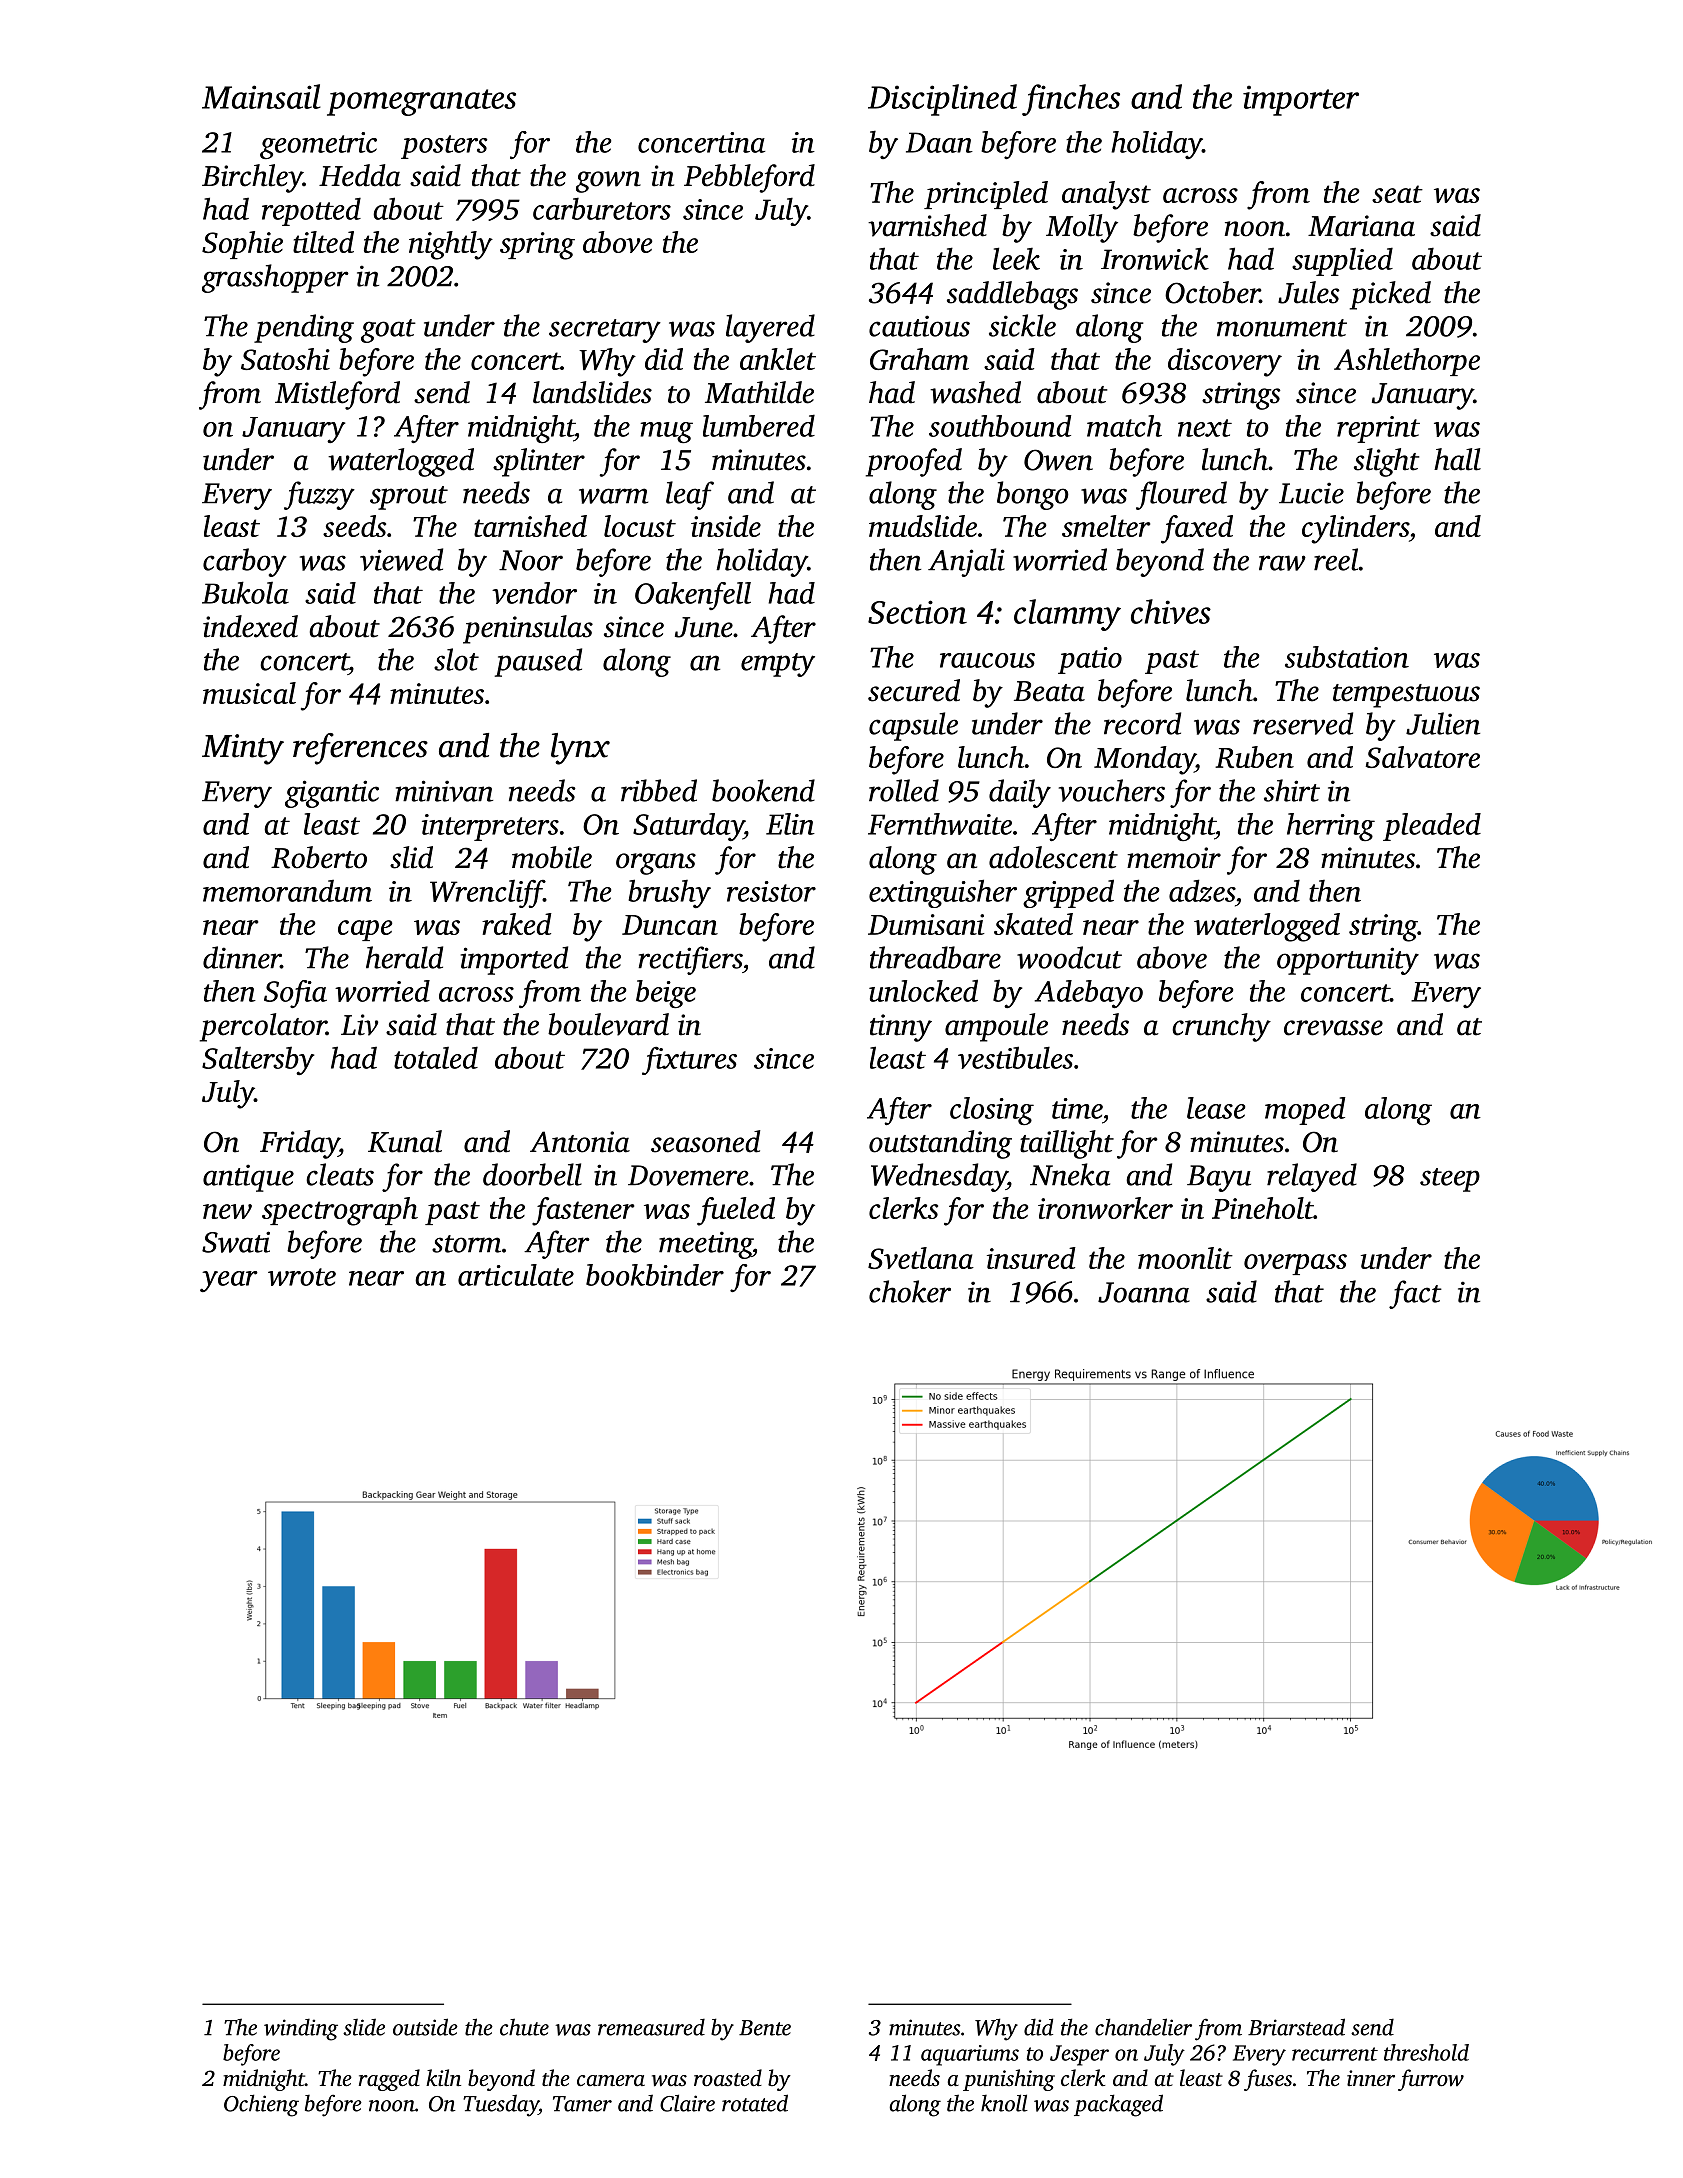 The image size is (1683, 2178). Describe the element at coordinates (1142, 723) in the page. I see `record` at that location.
